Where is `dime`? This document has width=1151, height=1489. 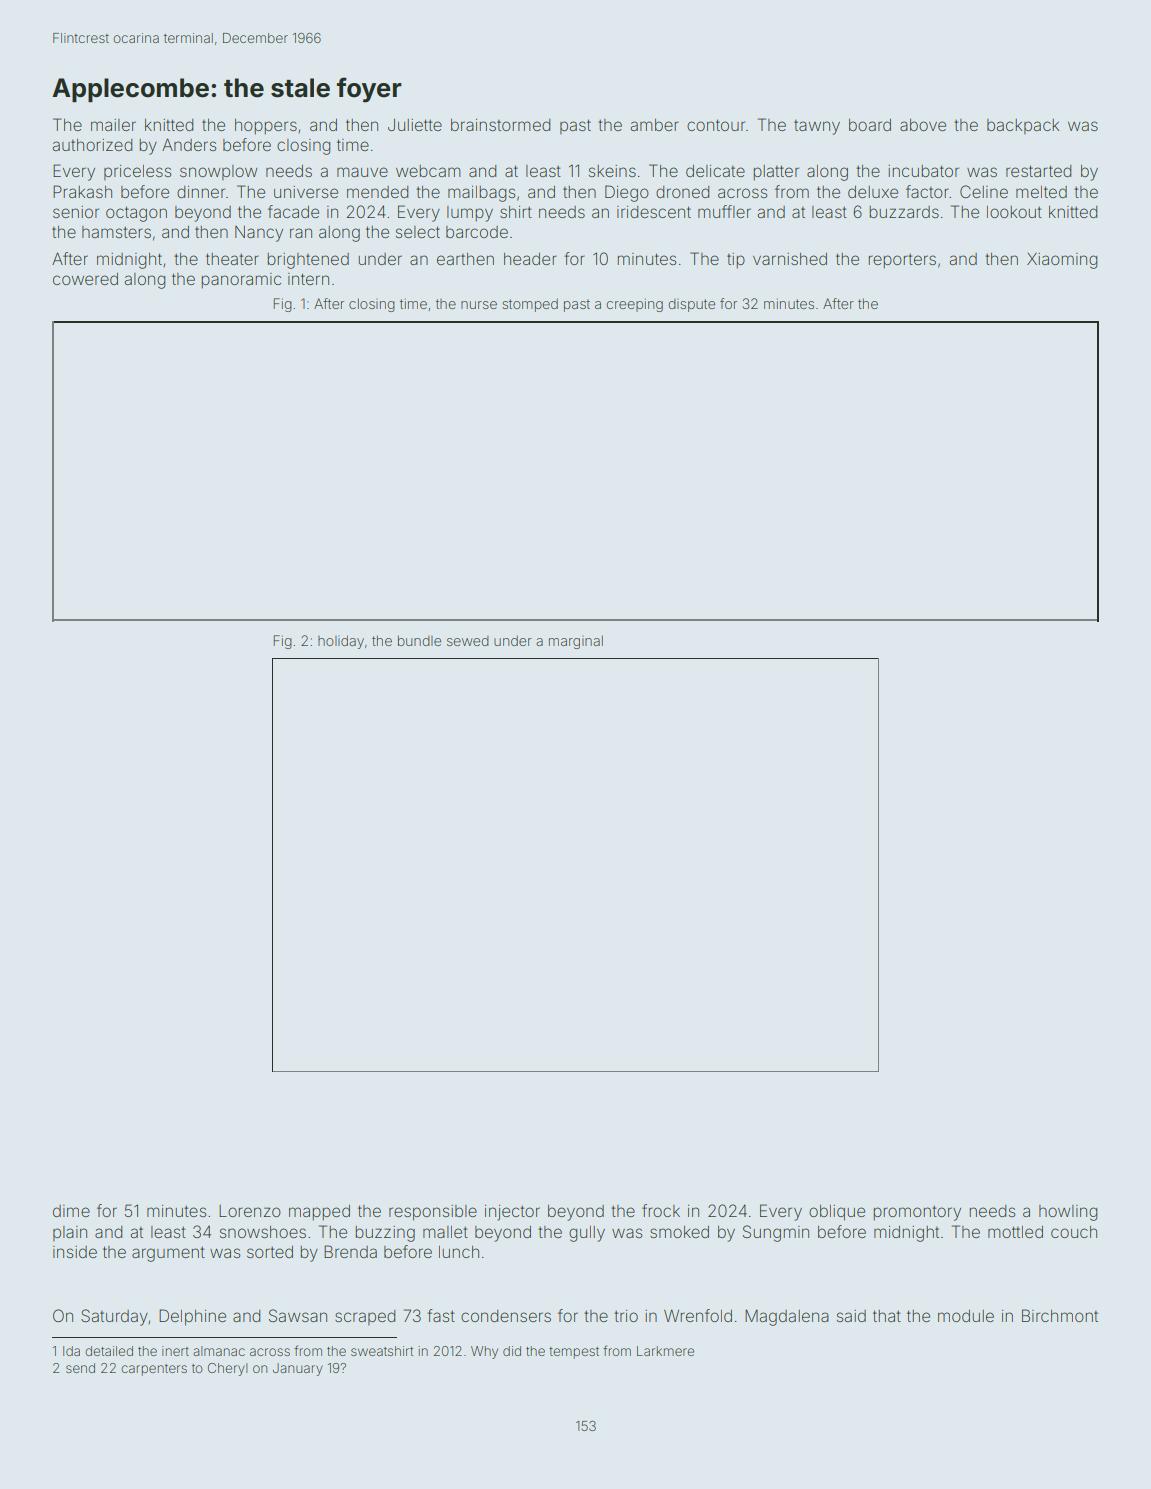
dime is located at coordinates (71, 1211).
